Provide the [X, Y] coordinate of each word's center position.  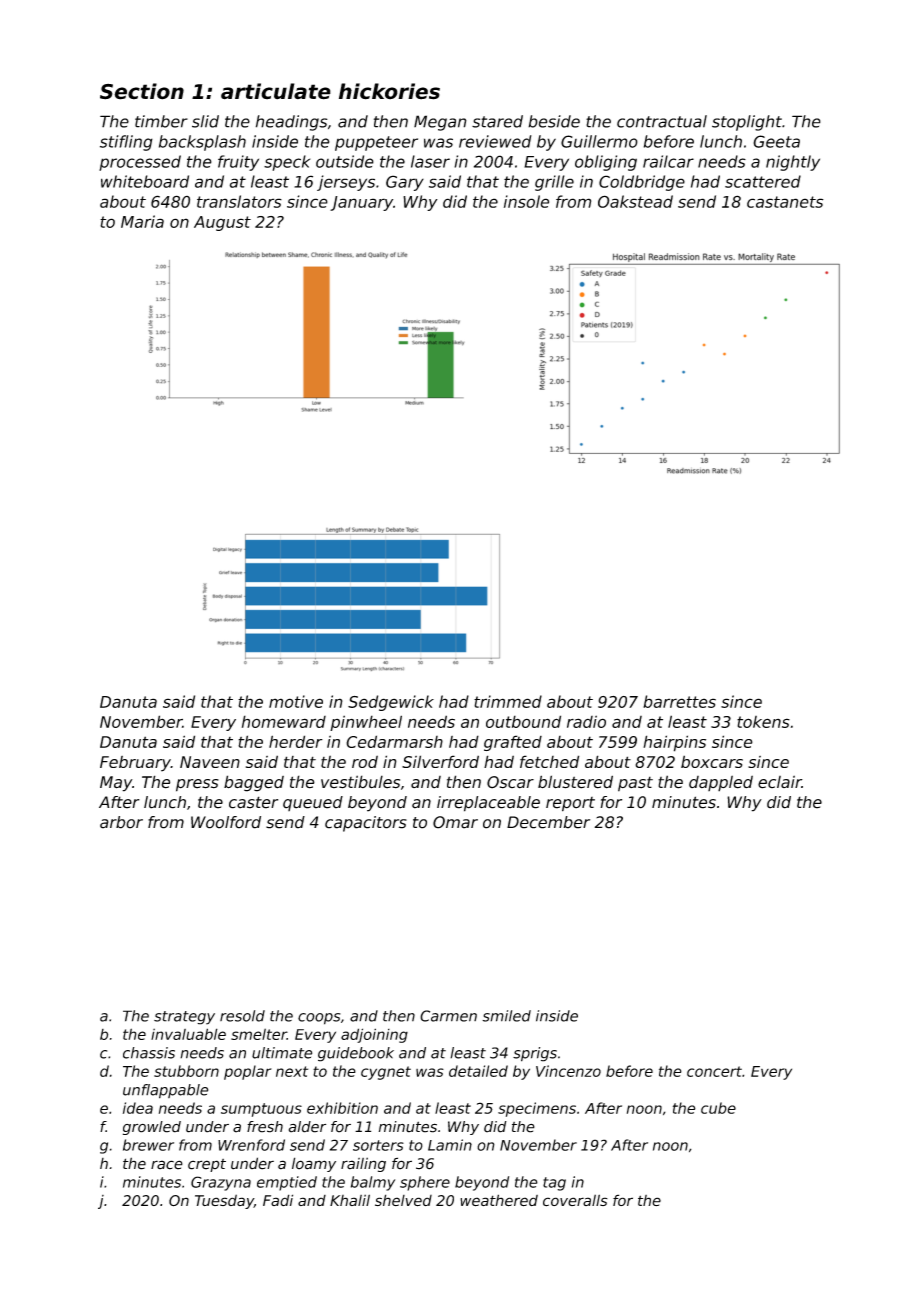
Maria [142, 221]
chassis [149, 1053]
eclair [780, 782]
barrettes [679, 701]
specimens [537, 1109]
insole [526, 201]
